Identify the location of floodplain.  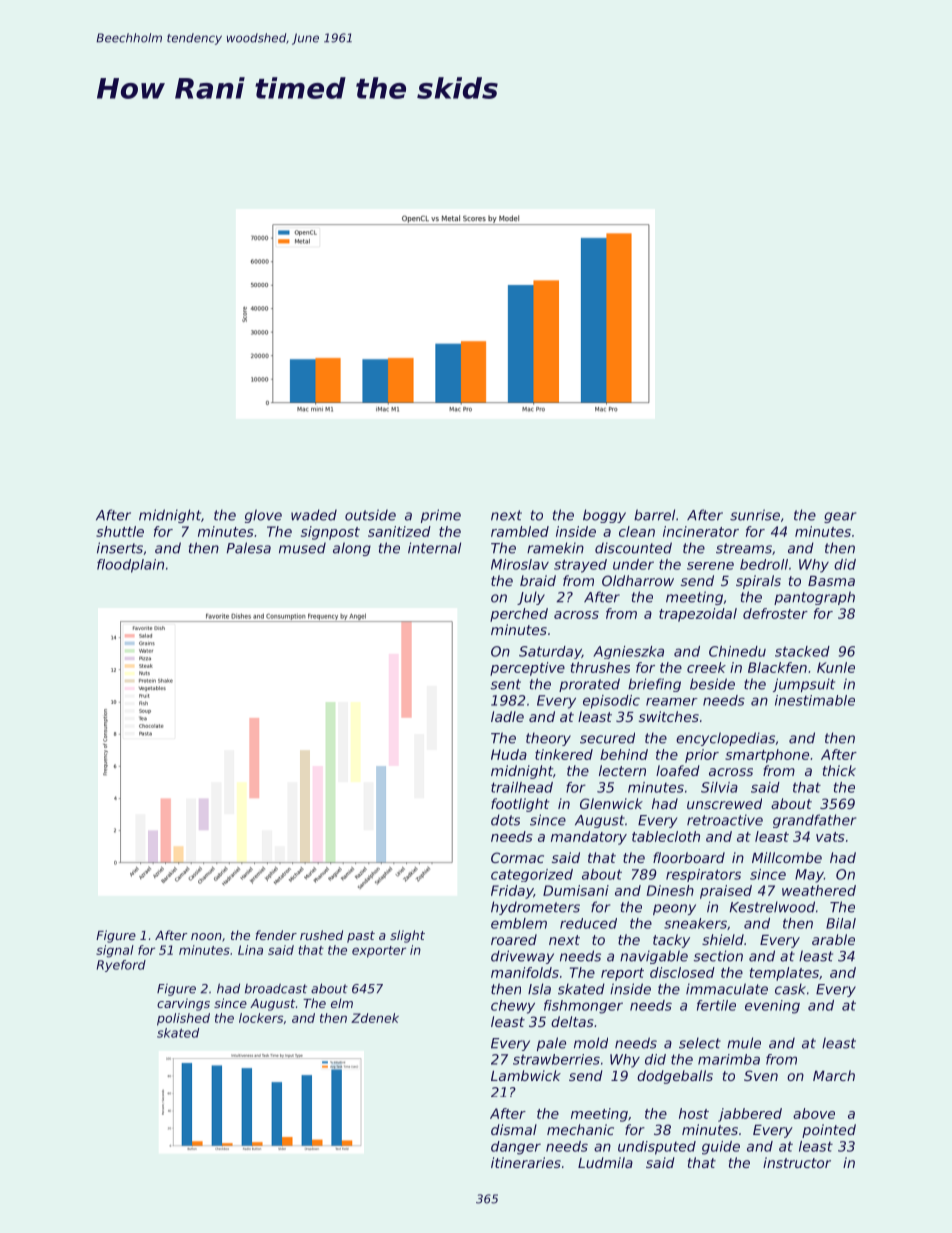
(130, 566).
